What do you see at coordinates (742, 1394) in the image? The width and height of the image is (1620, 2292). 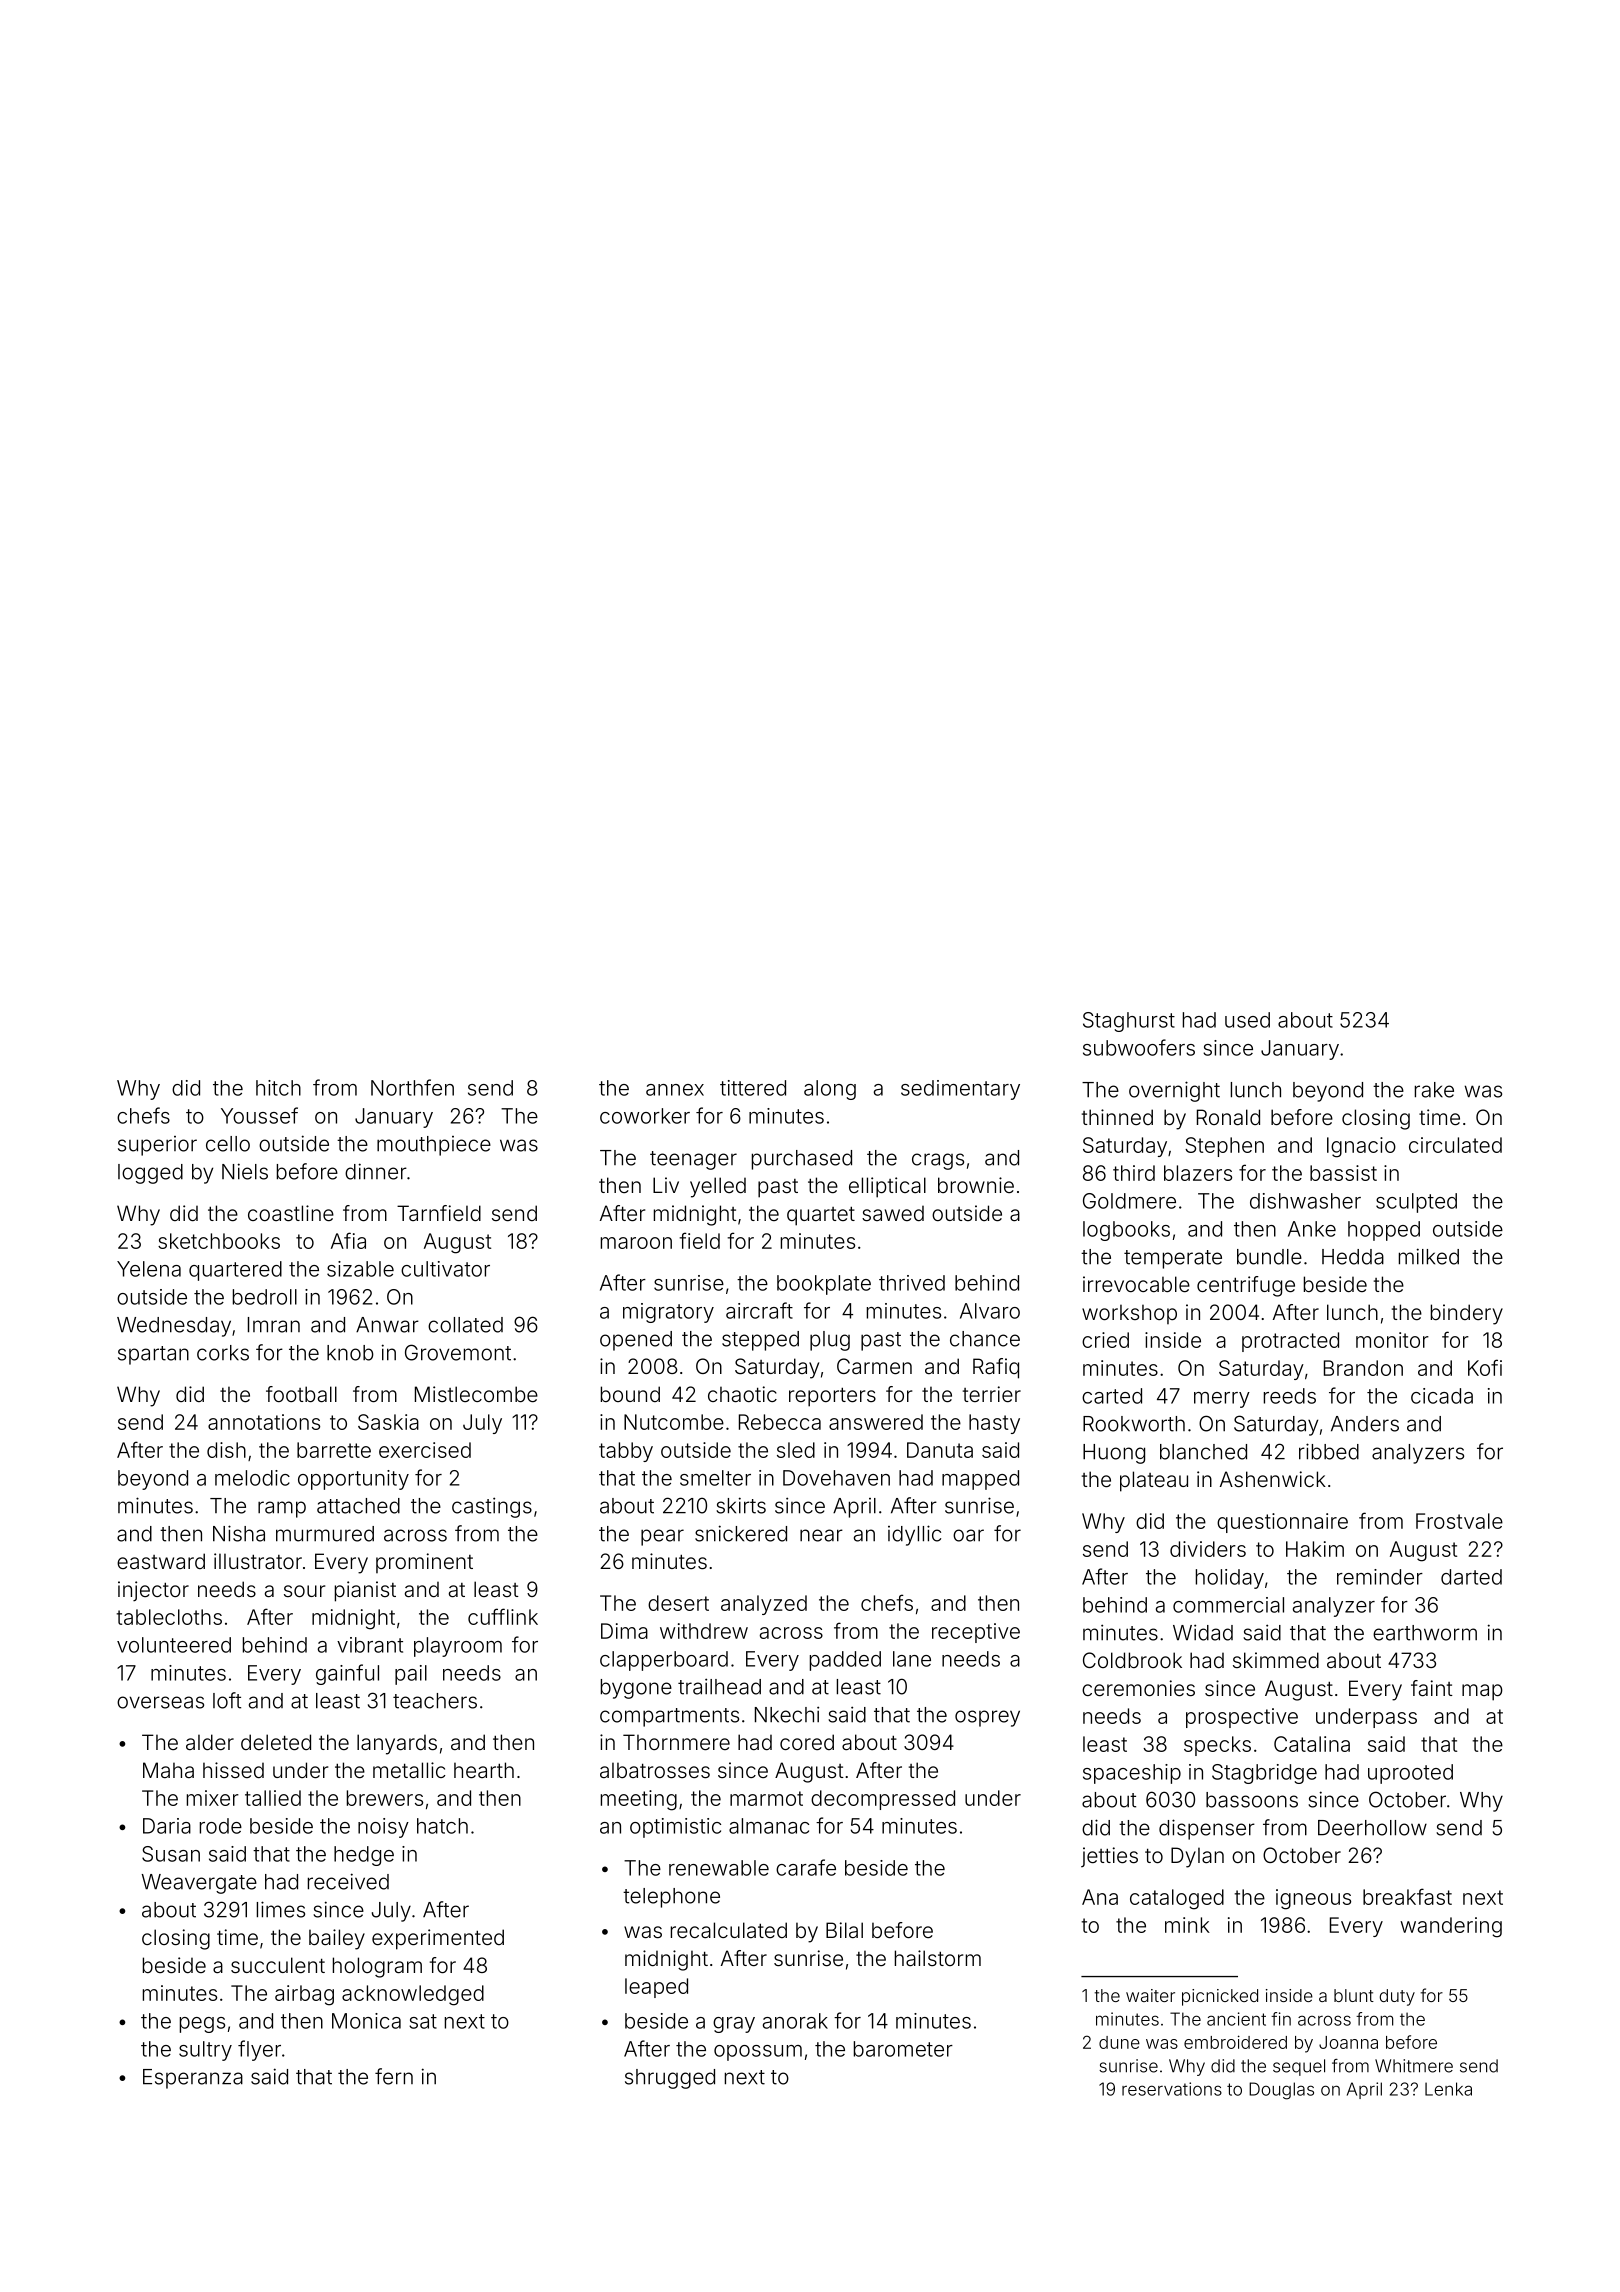 I see `chaotic` at bounding box center [742, 1394].
